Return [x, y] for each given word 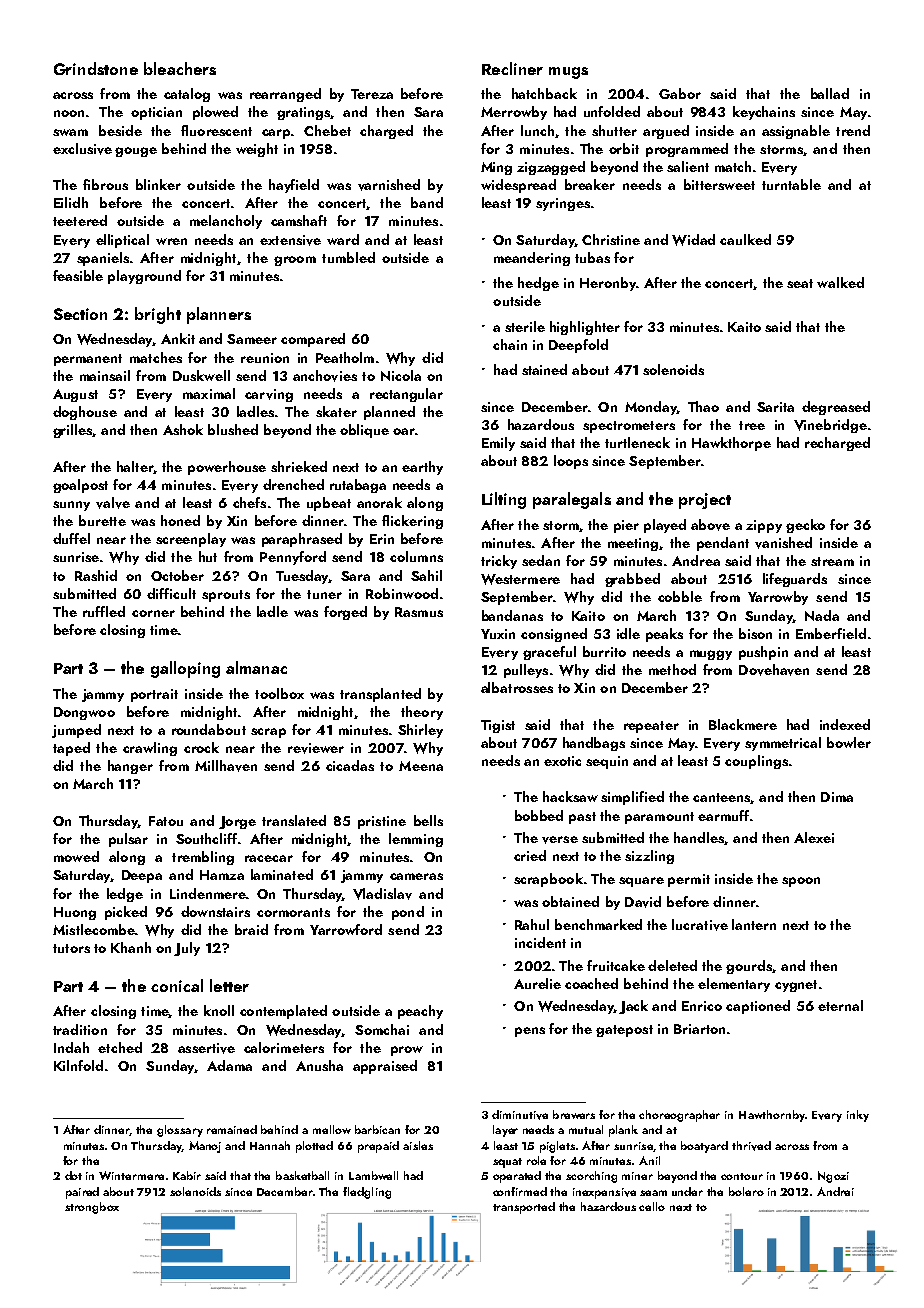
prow [407, 1051]
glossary [180, 1131]
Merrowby [514, 113]
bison [755, 633]
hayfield [294, 186]
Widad [693, 240]
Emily [498, 444]
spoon [801, 882]
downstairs [215, 911]
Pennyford [293, 558]
